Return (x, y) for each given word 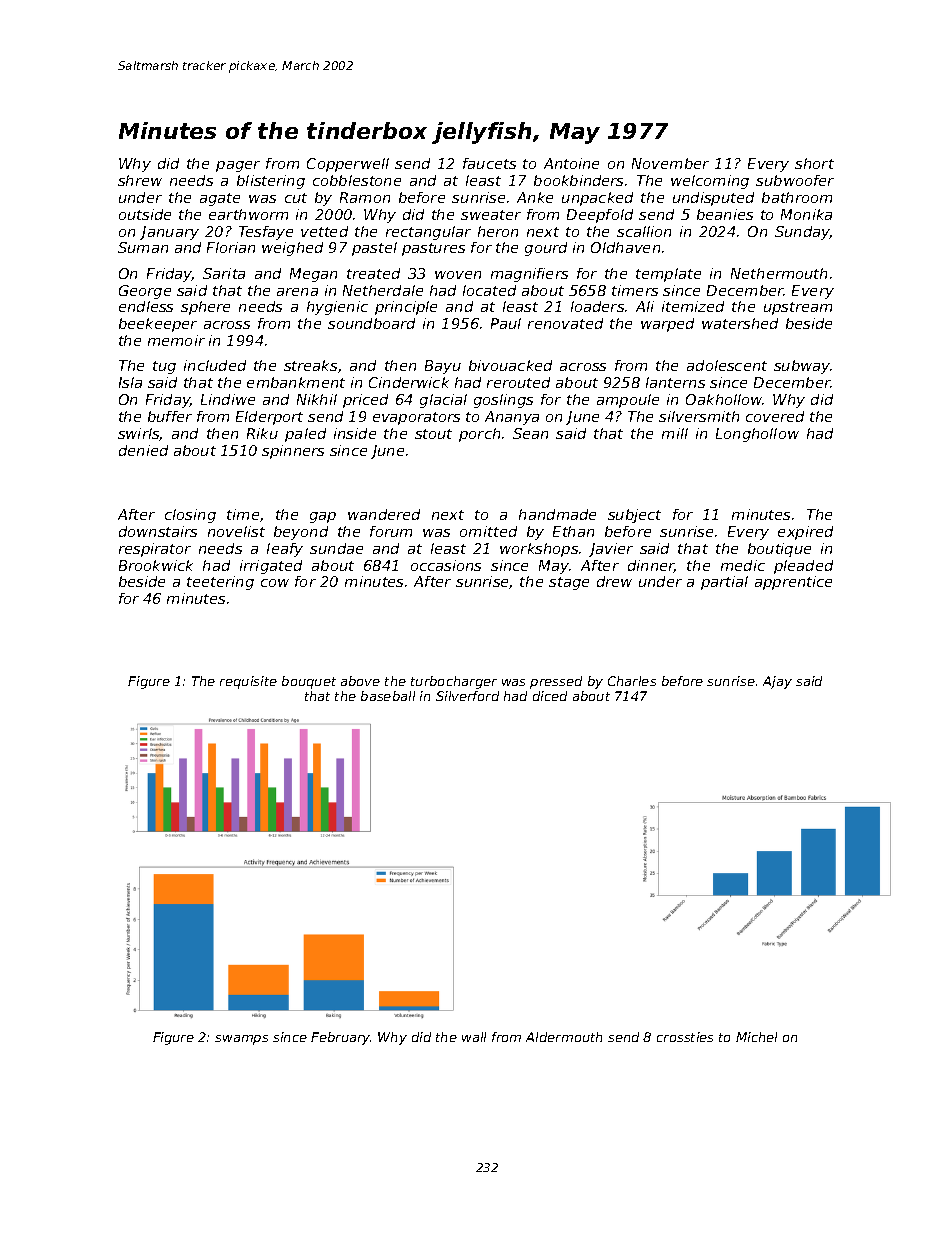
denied (143, 450)
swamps (241, 1040)
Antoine (571, 163)
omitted (488, 531)
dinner (651, 566)
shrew (140, 180)
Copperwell (348, 165)
